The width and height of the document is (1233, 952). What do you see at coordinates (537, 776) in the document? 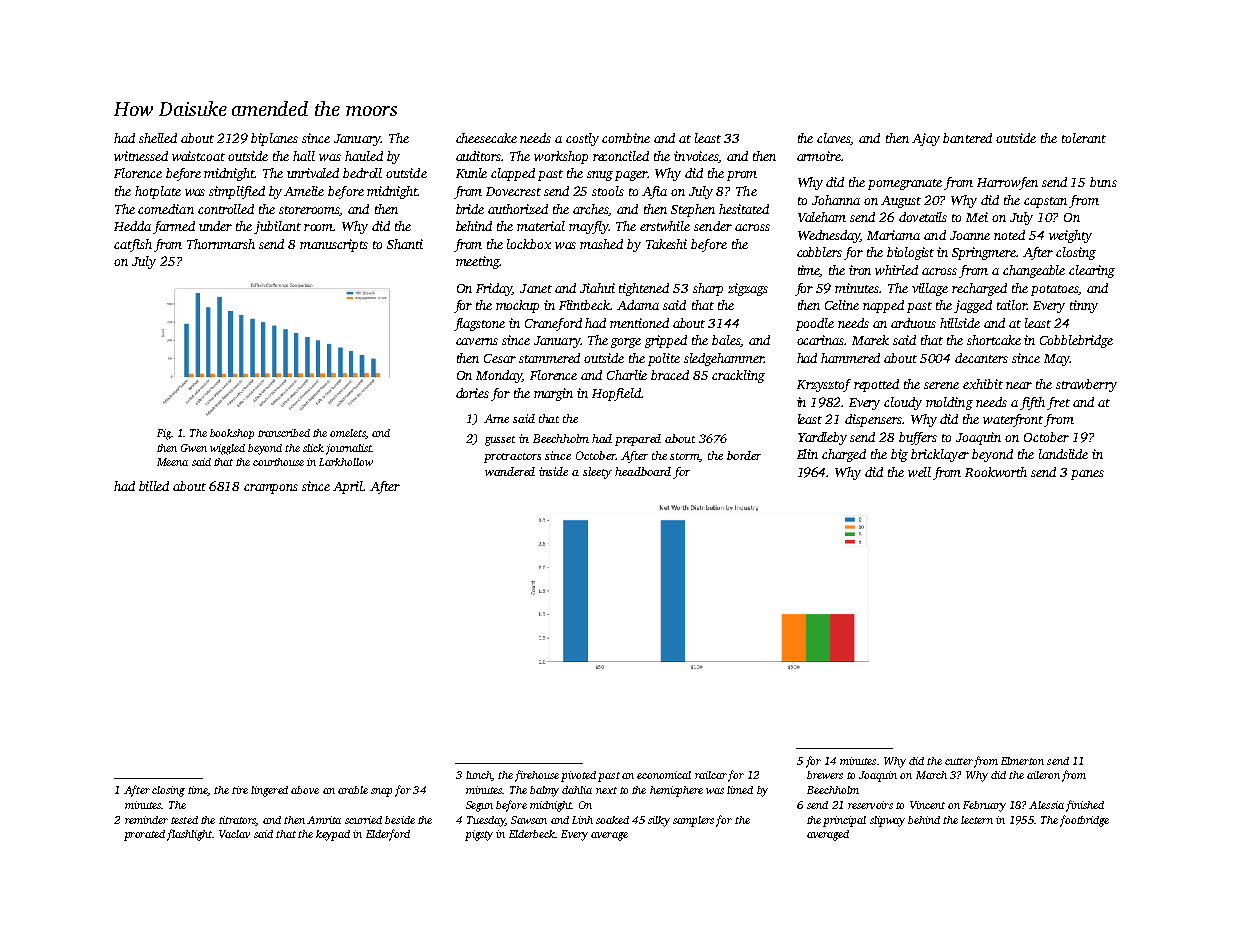
I see `firehouse` at bounding box center [537, 776].
